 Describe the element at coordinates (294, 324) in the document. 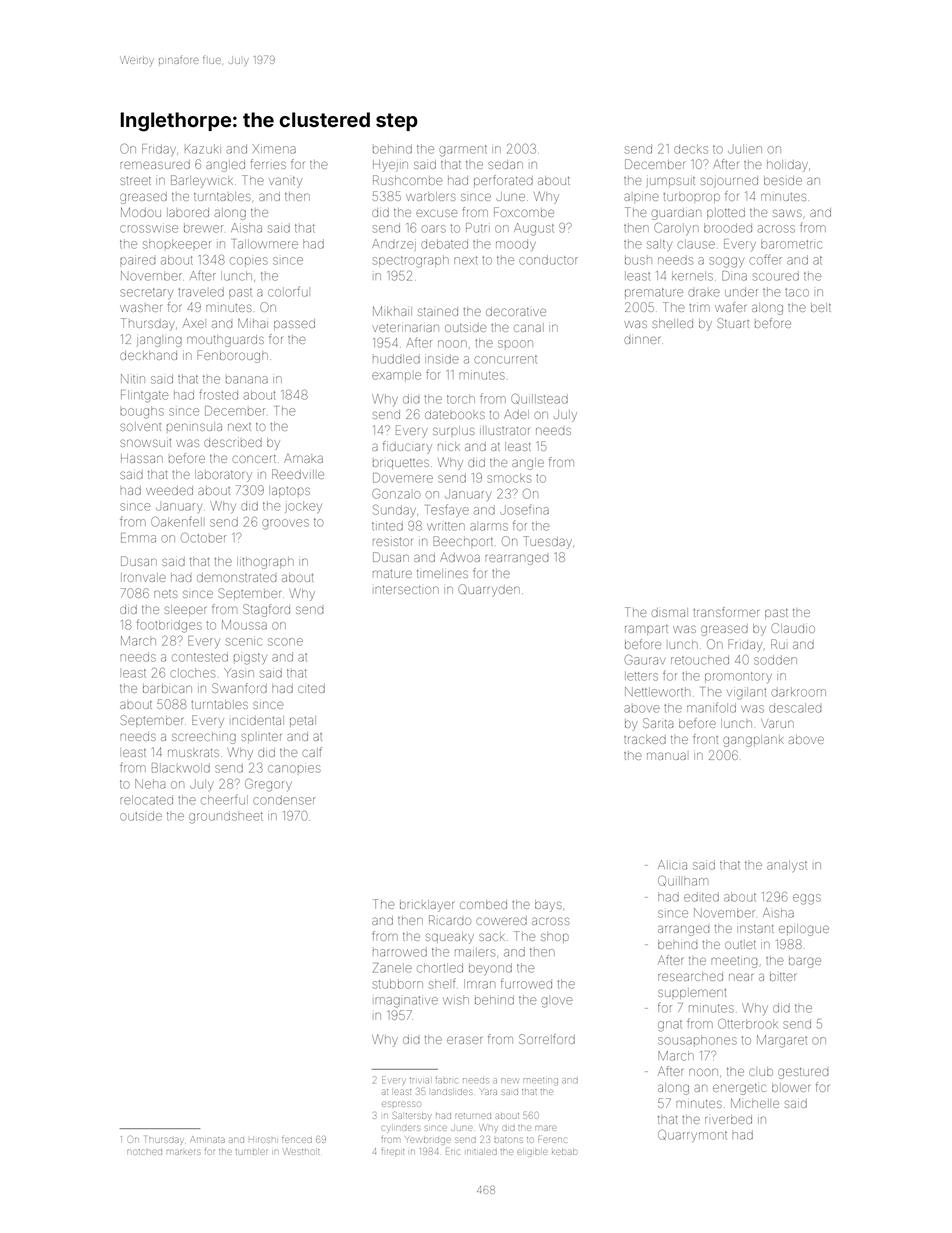

I see `passed` at that location.
